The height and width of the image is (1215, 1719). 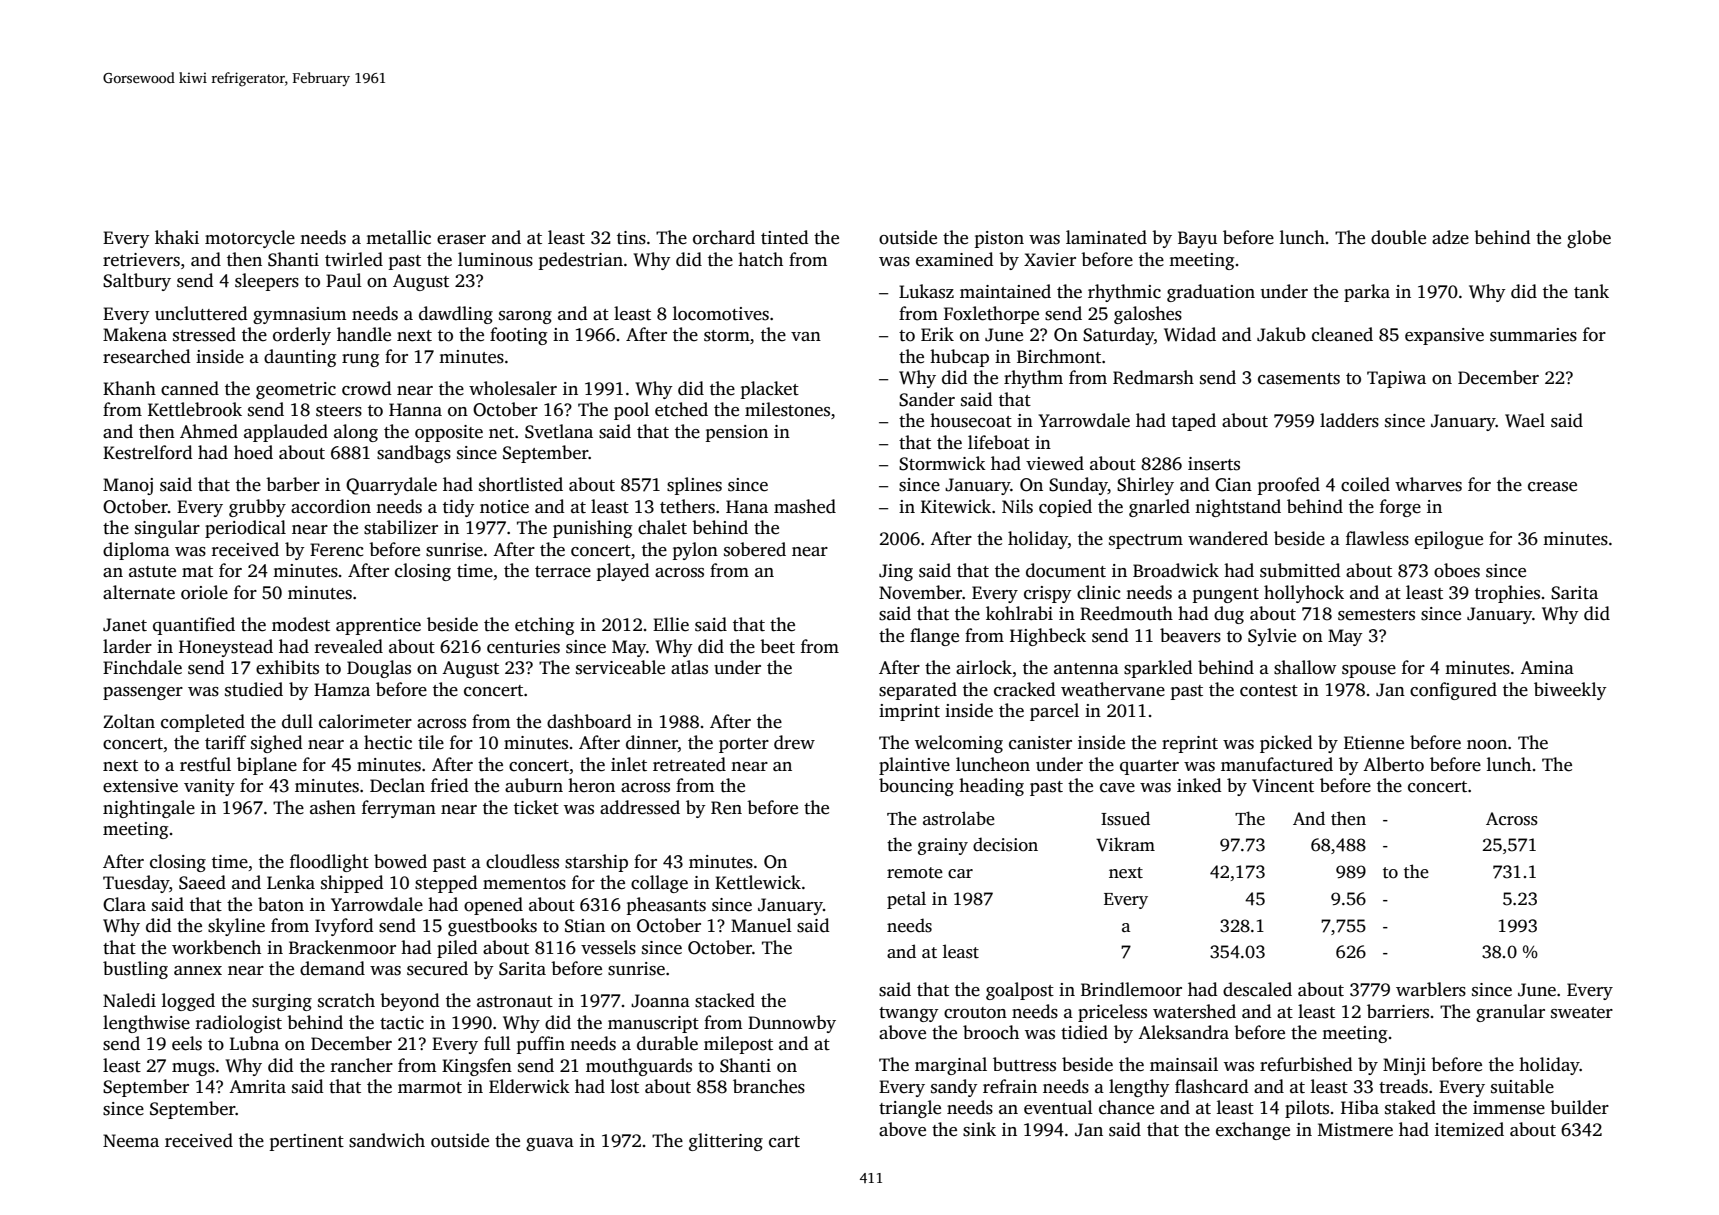 I want to click on pertinent, so click(x=307, y=1142).
